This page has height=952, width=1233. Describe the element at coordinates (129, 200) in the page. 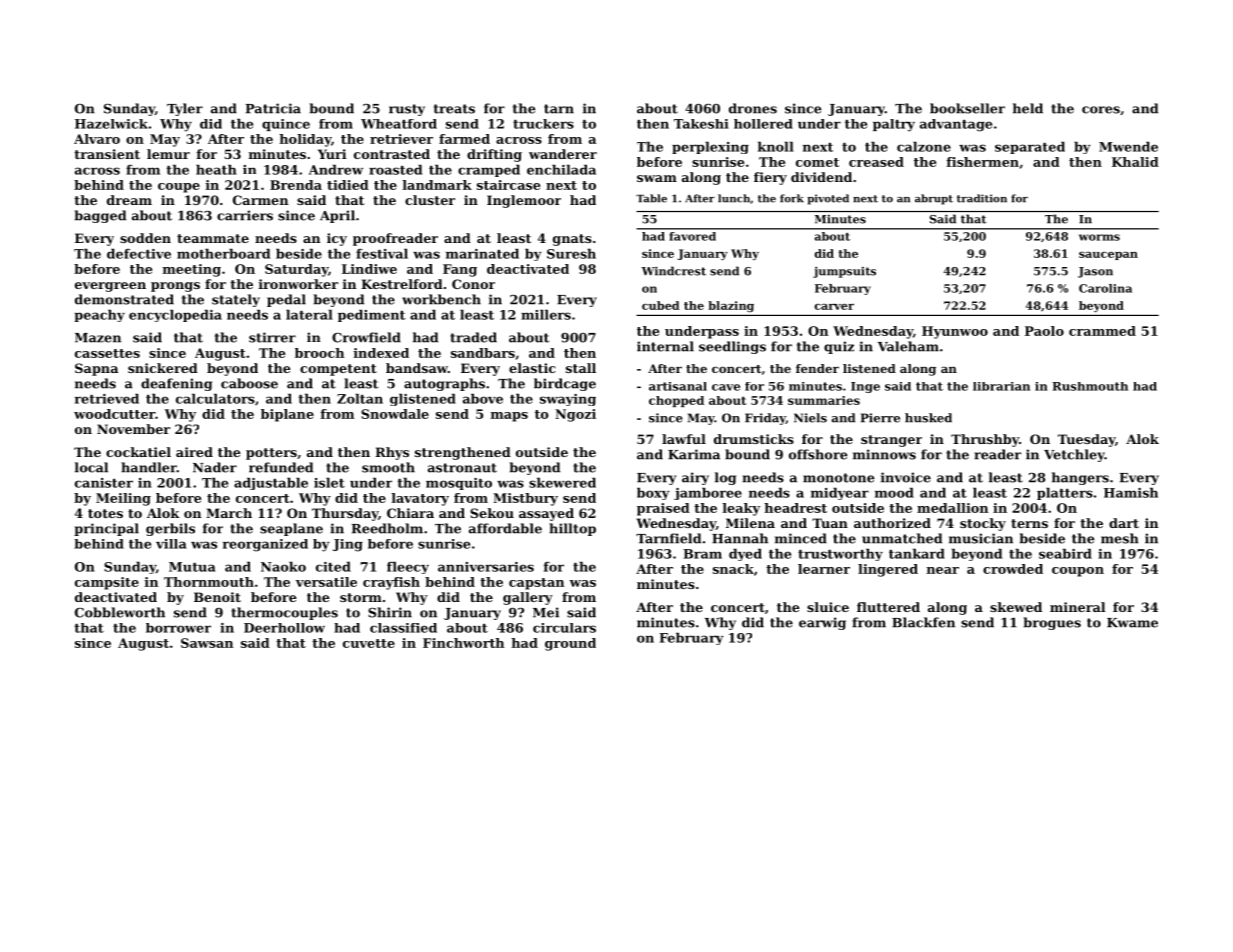

I see `dream` at that location.
